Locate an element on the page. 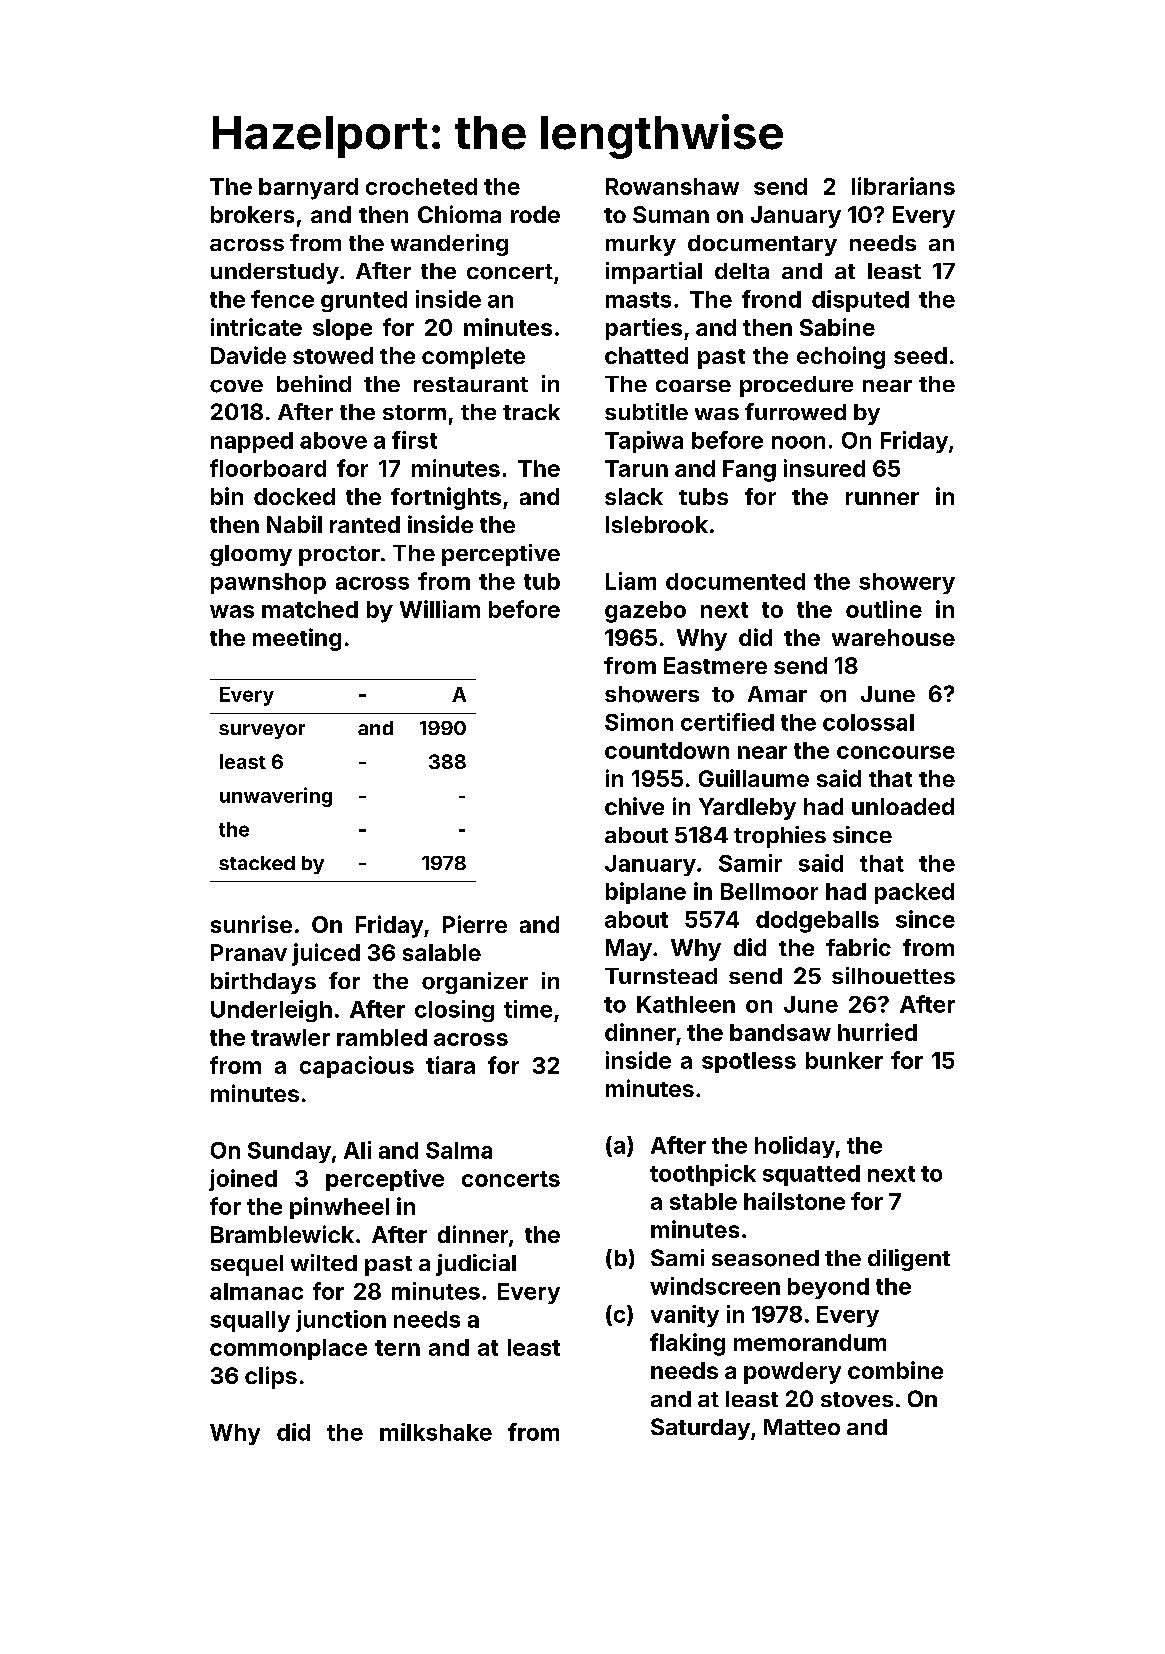 Image resolution: width=1165 pixels, height=1654 pixels. surveyor is located at coordinates (262, 731).
